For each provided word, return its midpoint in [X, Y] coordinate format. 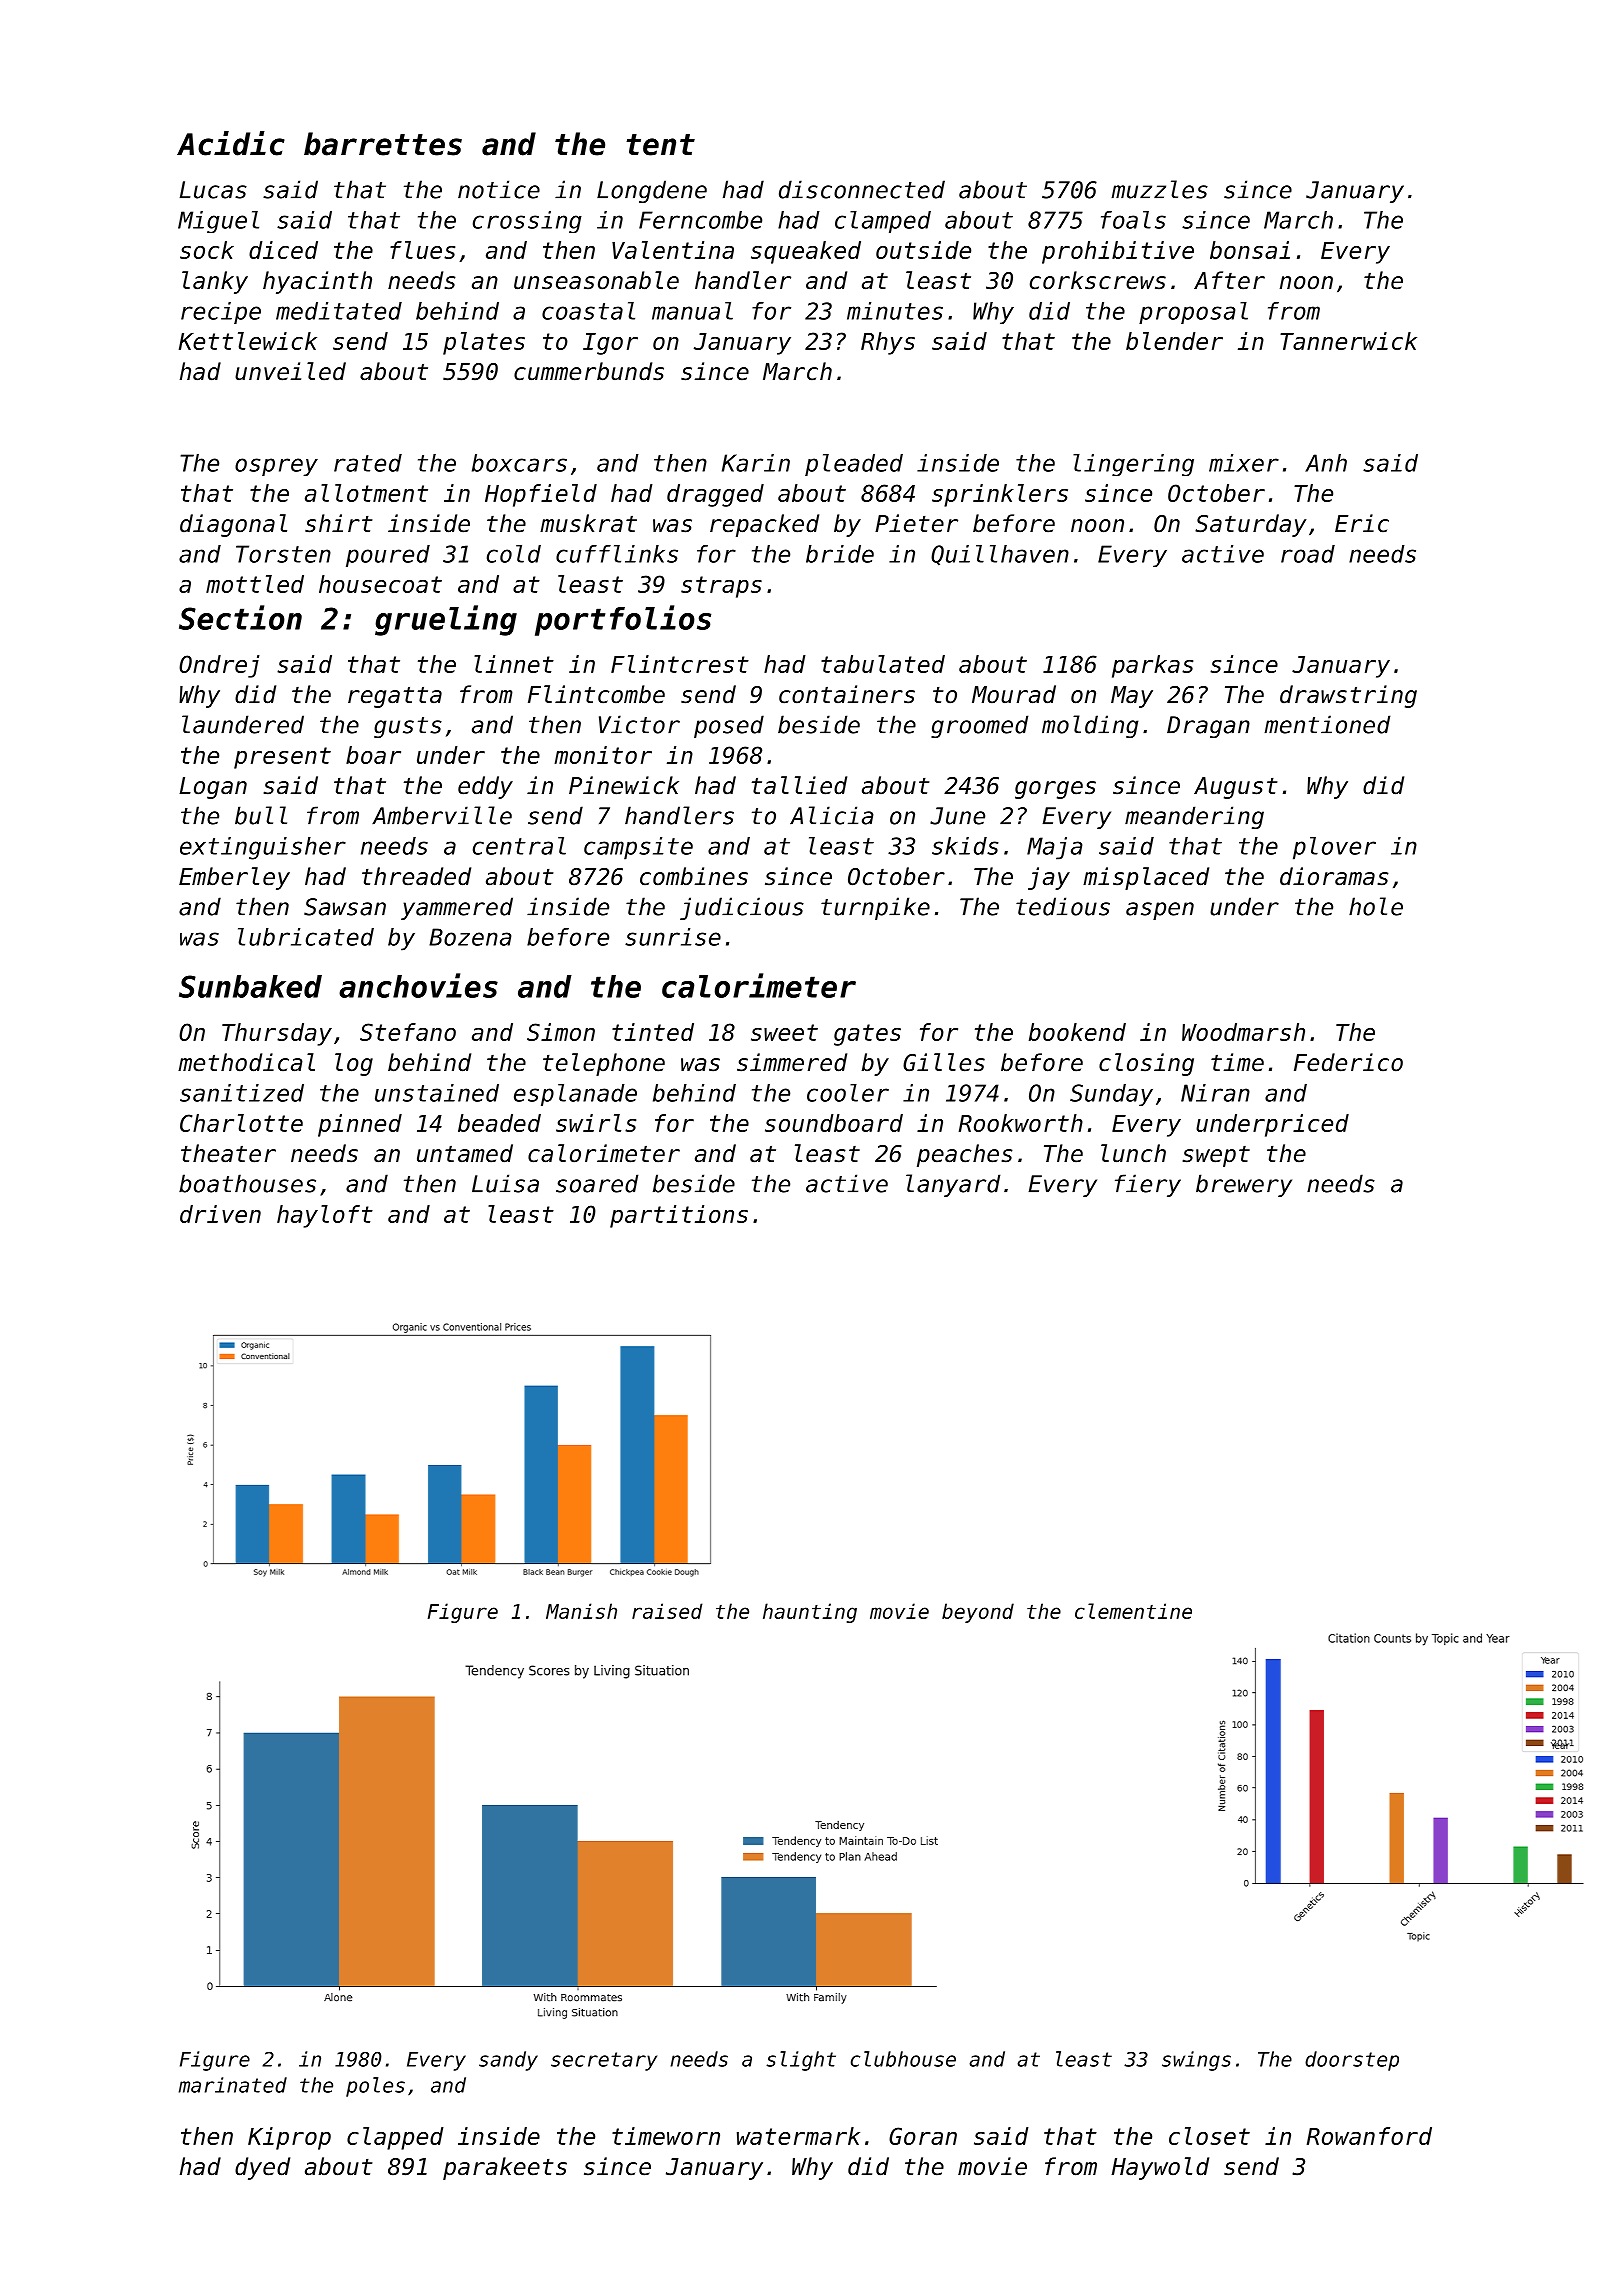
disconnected [862, 189]
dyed [262, 2168]
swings [1196, 2061]
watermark [798, 2136]
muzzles [1159, 189]
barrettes [383, 144]
